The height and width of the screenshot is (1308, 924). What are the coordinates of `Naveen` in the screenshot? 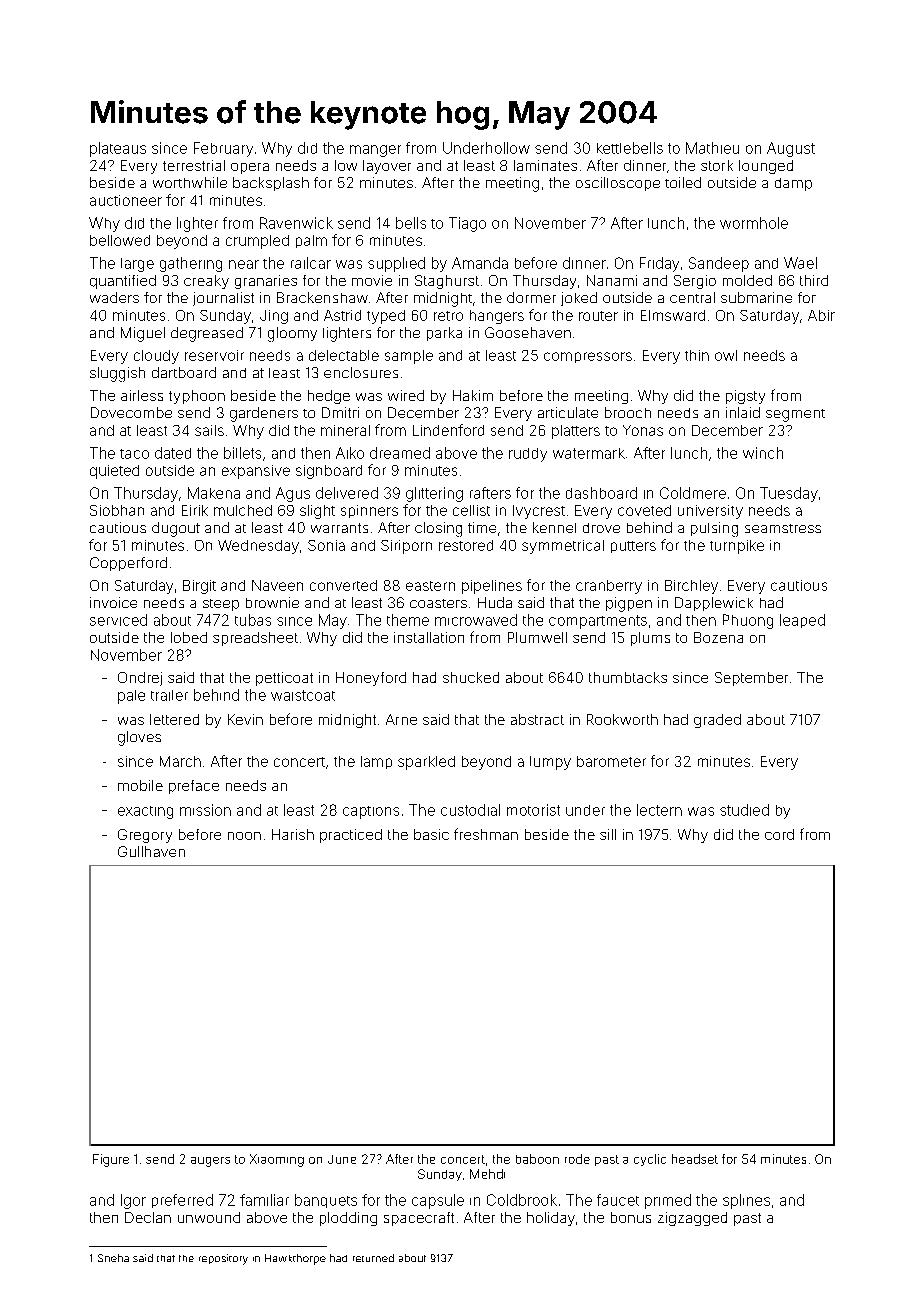 It's located at (277, 585).
